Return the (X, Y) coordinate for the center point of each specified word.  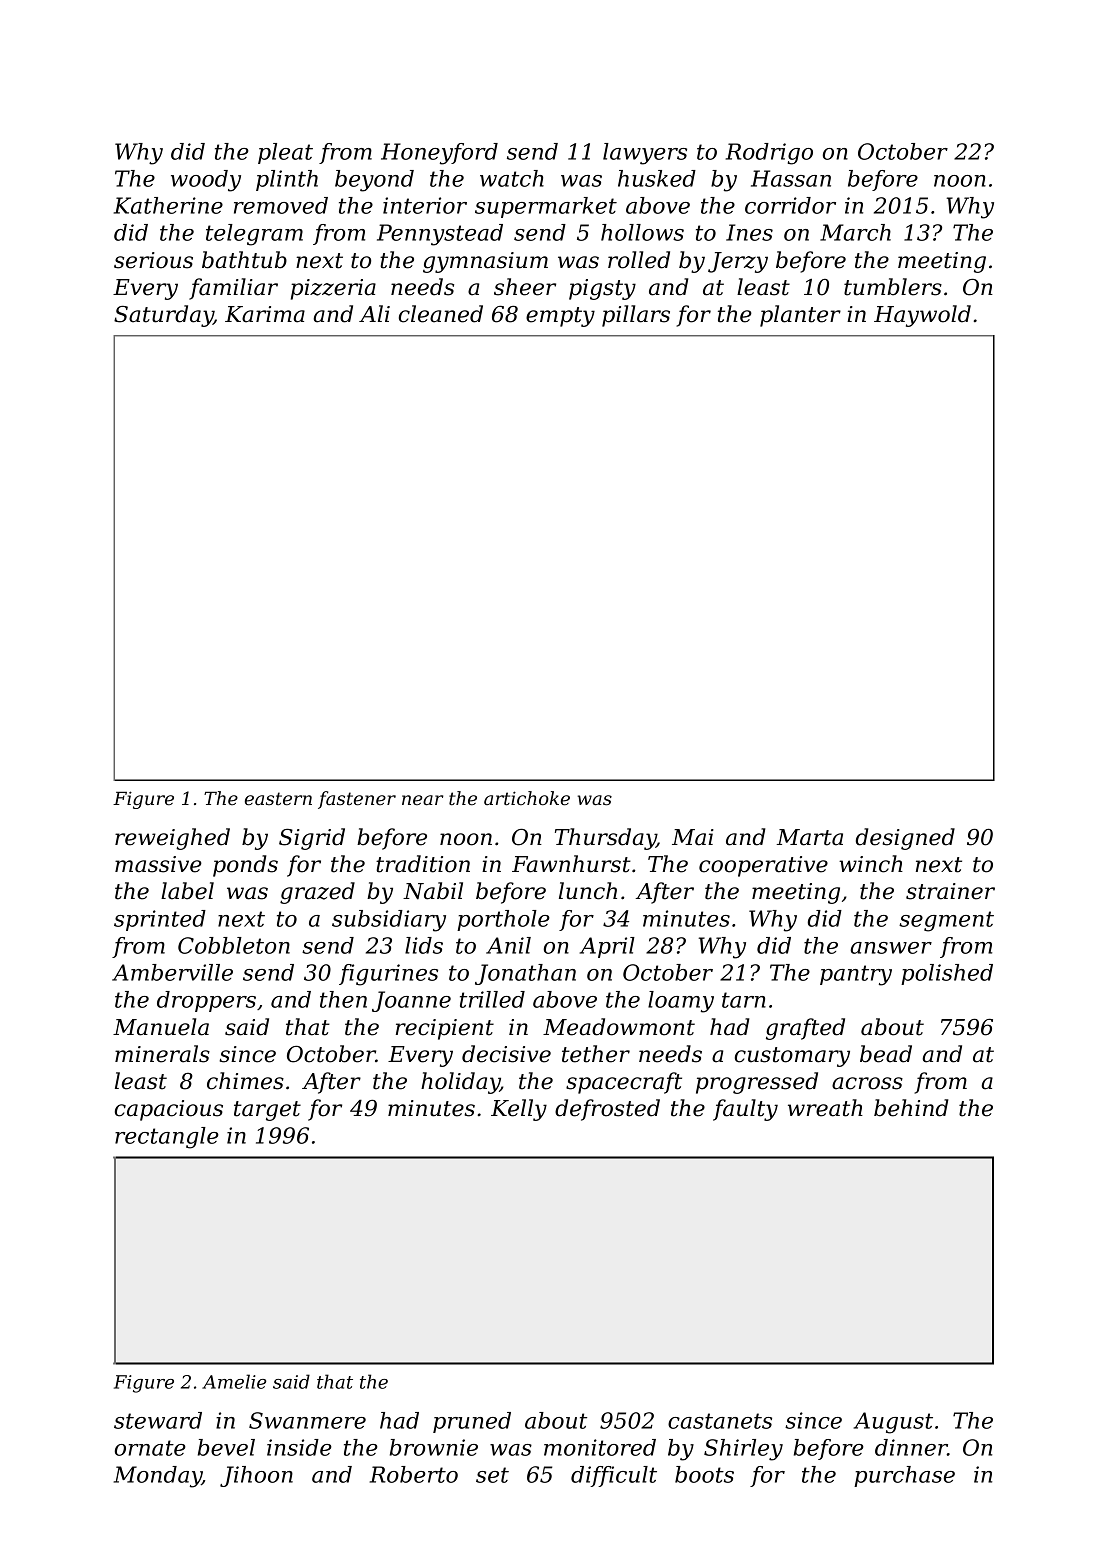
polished (947, 974)
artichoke (527, 798)
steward (158, 1420)
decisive (506, 1054)
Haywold (922, 316)
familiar (233, 289)
